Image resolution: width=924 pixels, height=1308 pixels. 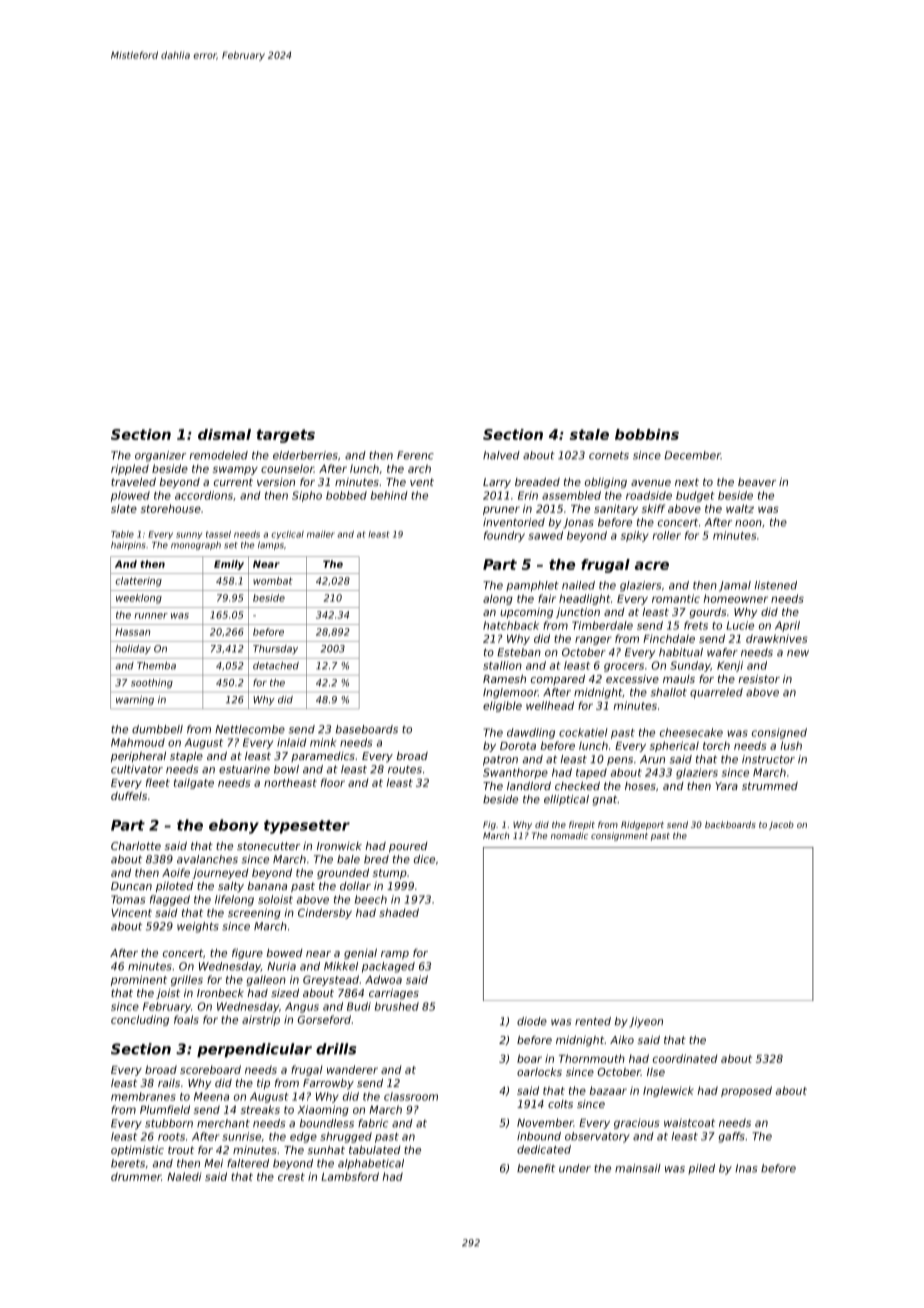 What do you see at coordinates (779, 733) in the screenshot?
I see `consigned` at bounding box center [779, 733].
